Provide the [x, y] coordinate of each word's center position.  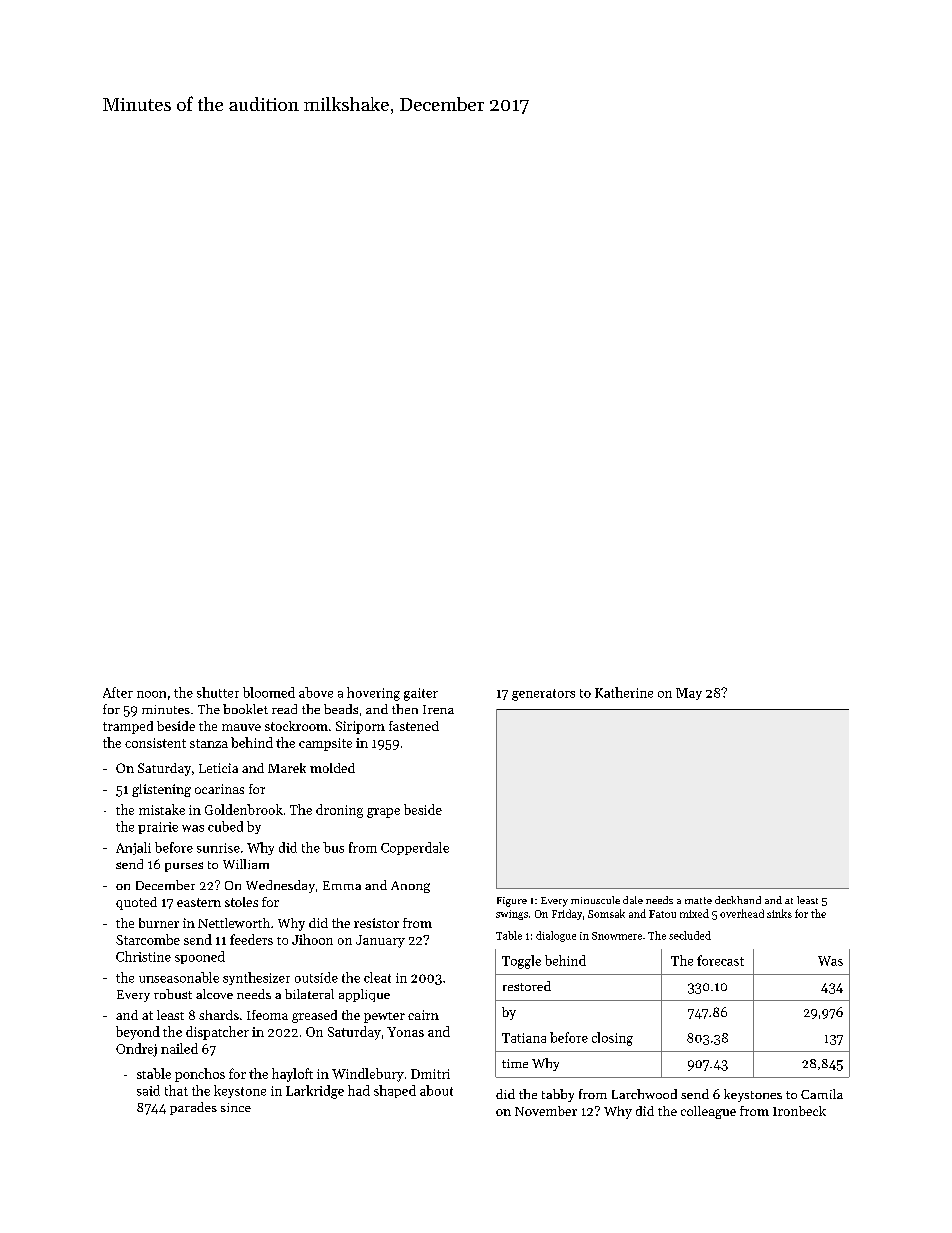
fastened [414, 726]
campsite [325, 744]
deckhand [738, 900]
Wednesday [280, 886]
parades [193, 1108]
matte [698, 900]
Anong [410, 887]
